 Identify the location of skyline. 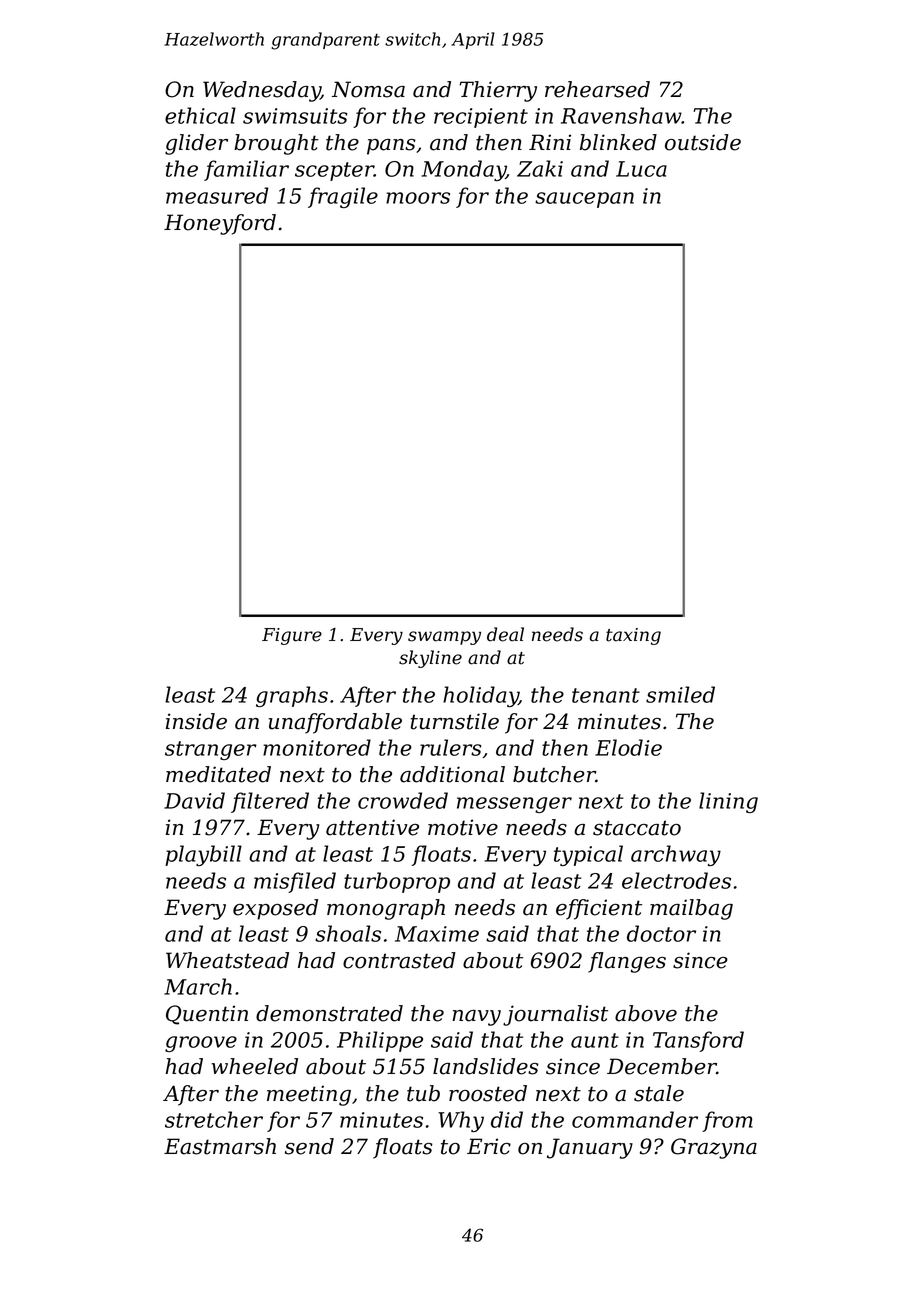
(430, 659).
